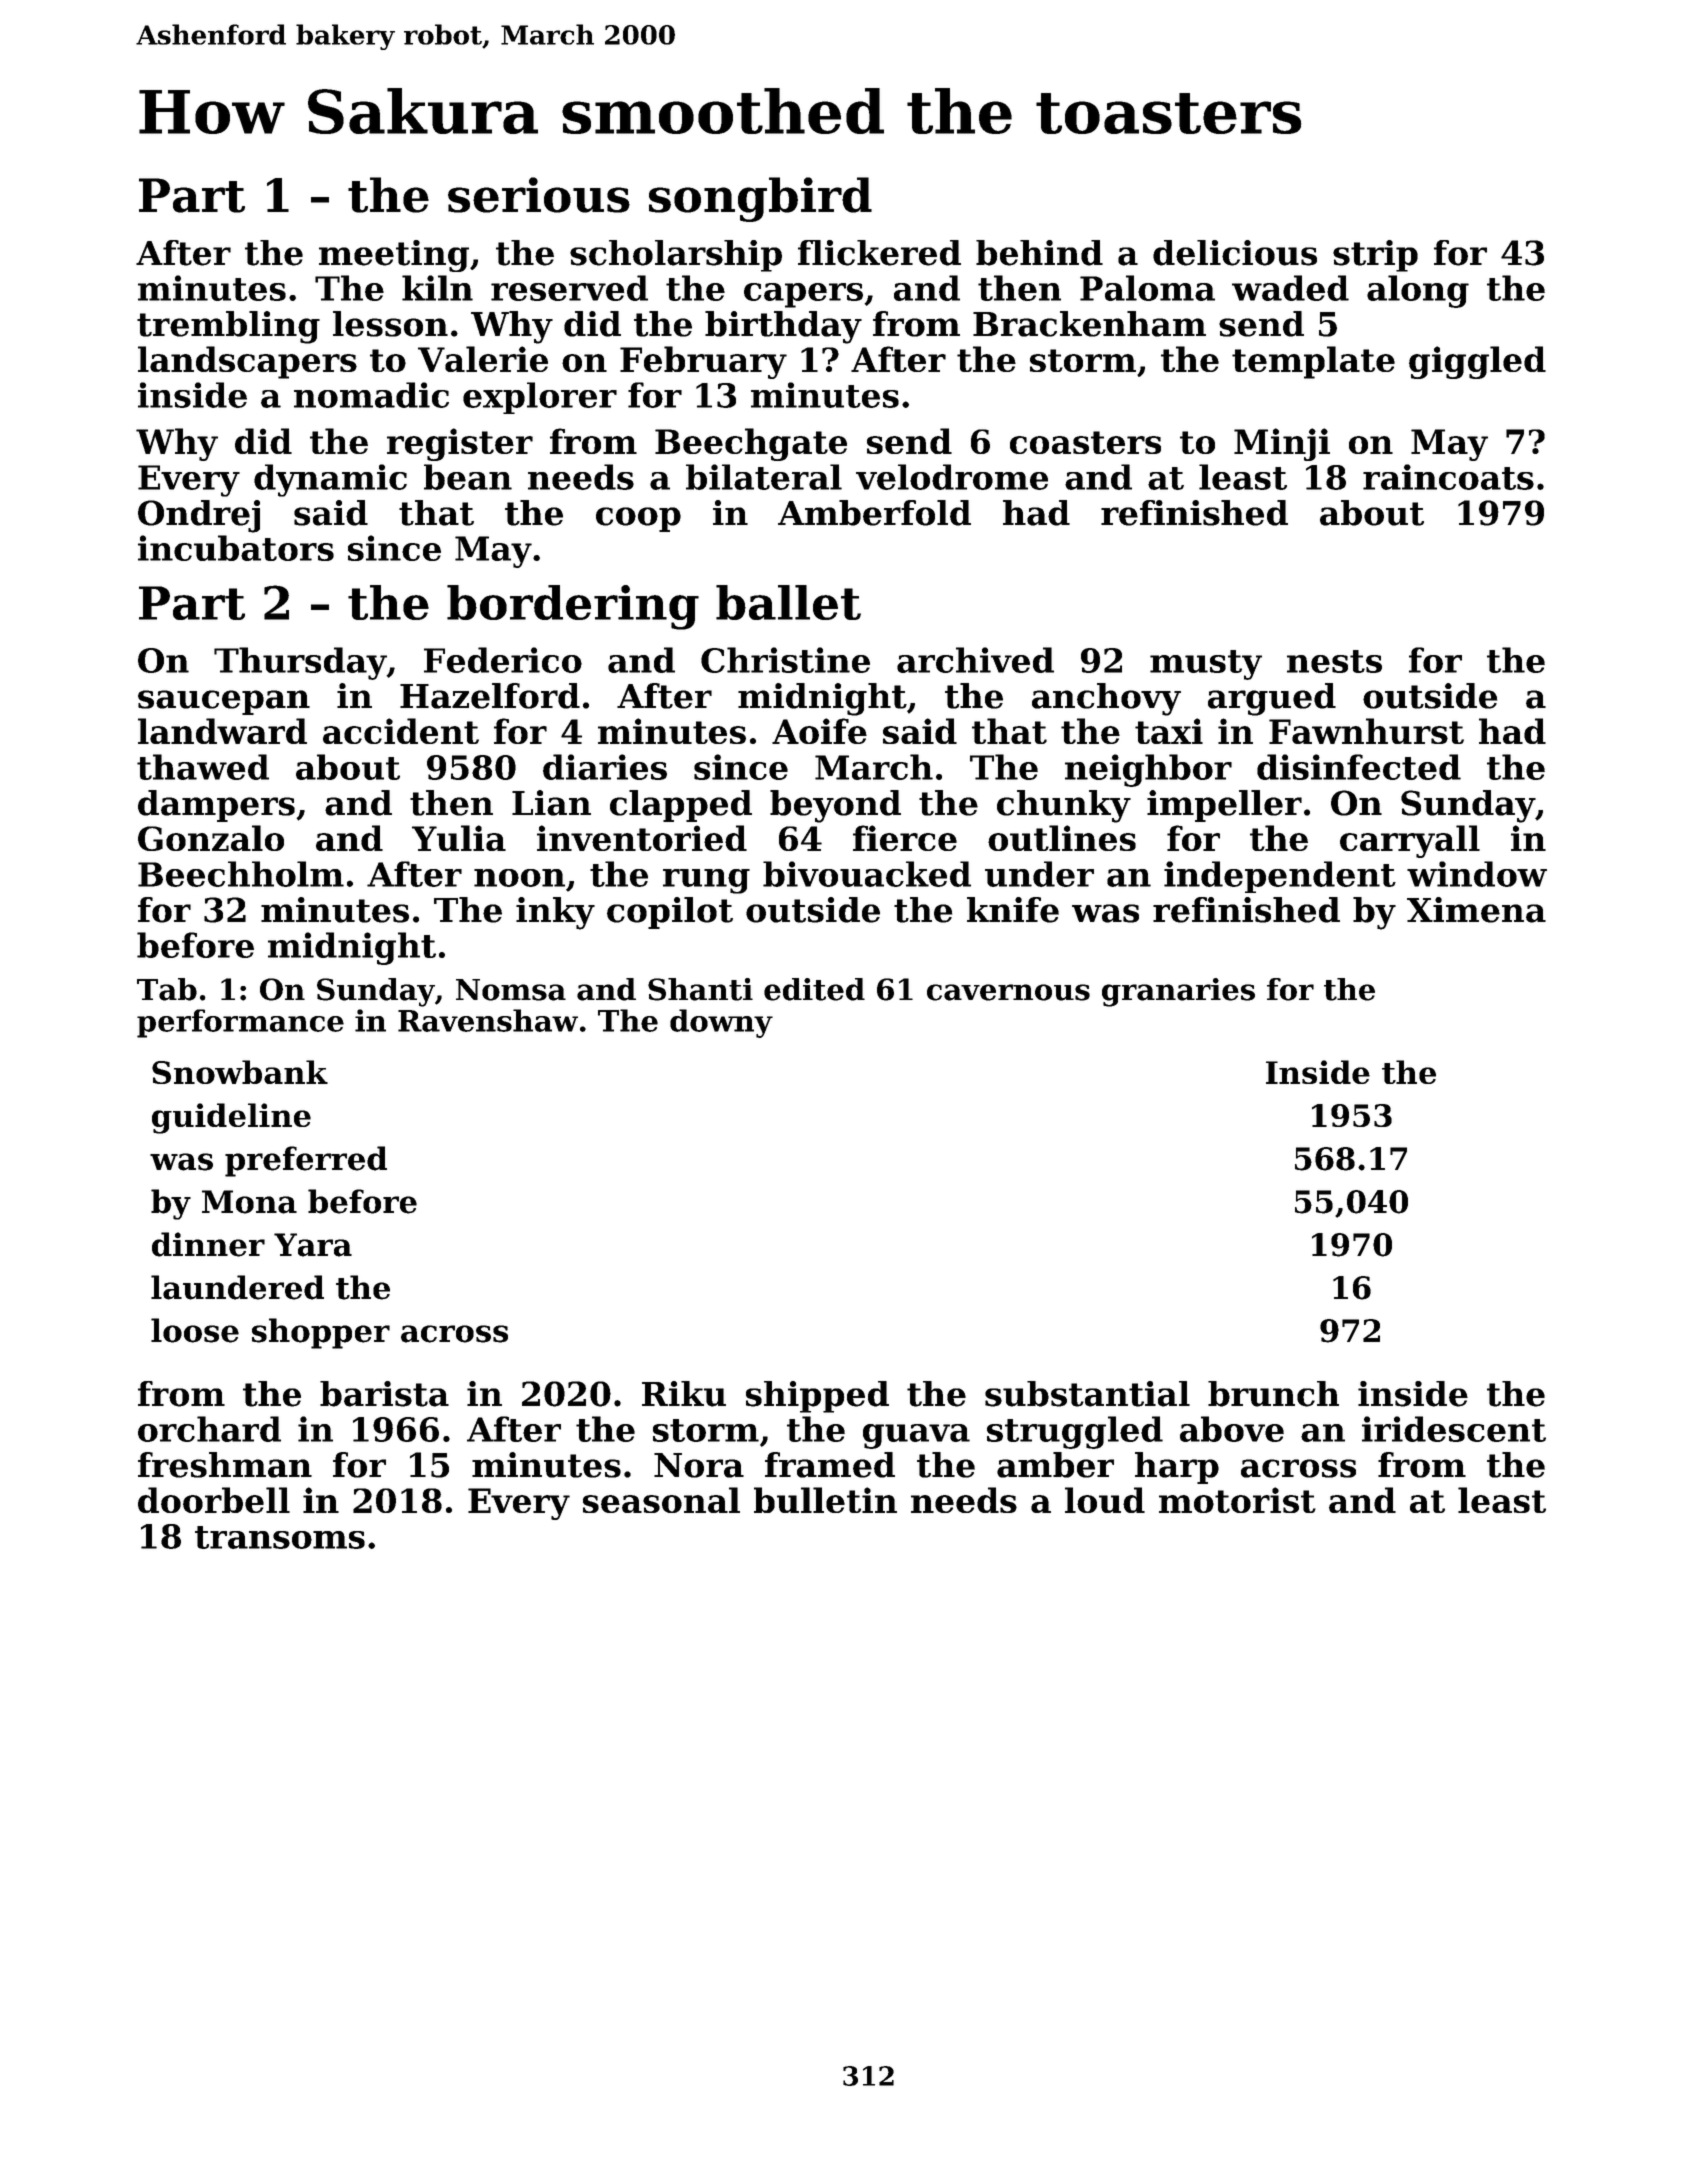 This screenshot has height=2178, width=1683. Describe the element at coordinates (751, 444) in the screenshot. I see `Beechgate` at that location.
